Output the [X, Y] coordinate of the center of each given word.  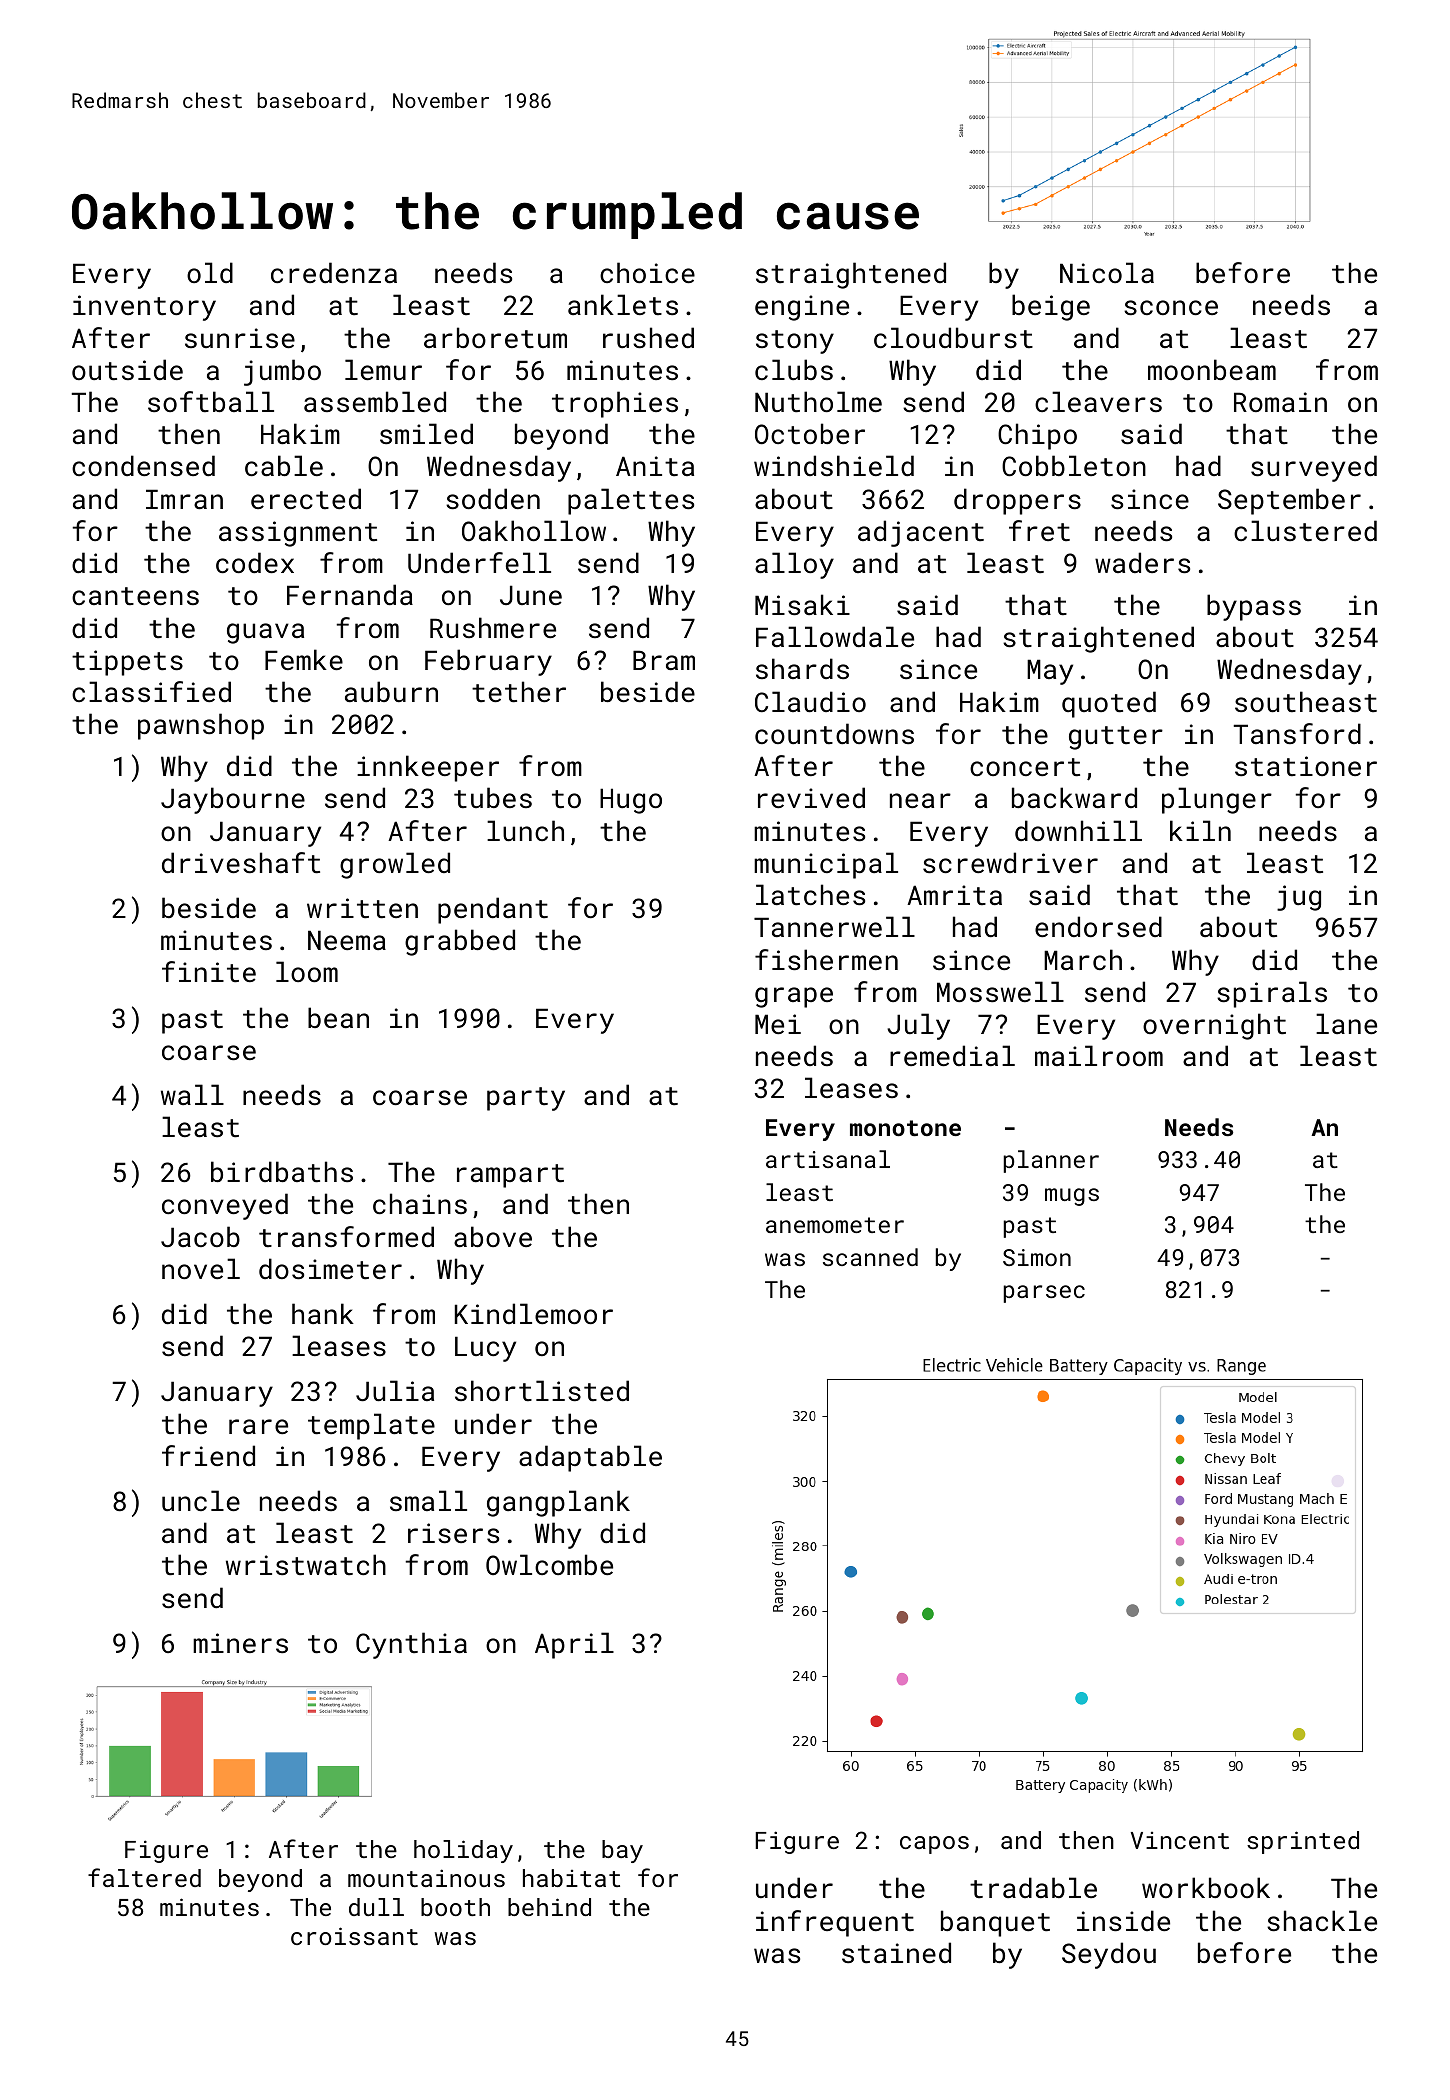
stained [896, 1953]
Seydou [1109, 1955]
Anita [655, 466]
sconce [1171, 307]
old [210, 272]
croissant [354, 1936]
